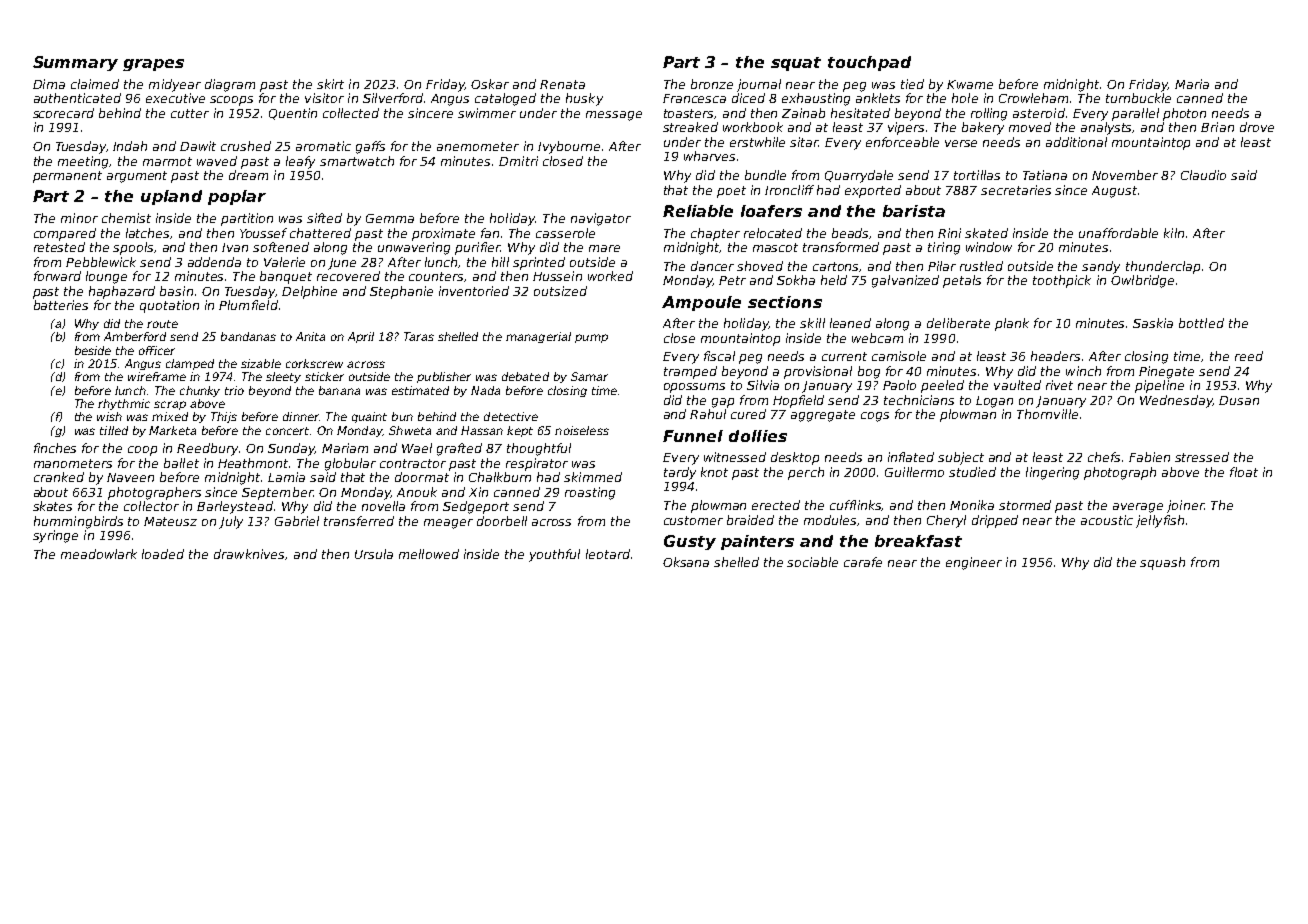 The image size is (1308, 924). Describe the element at coordinates (330, 84) in the image. I see `skirt` at that location.
